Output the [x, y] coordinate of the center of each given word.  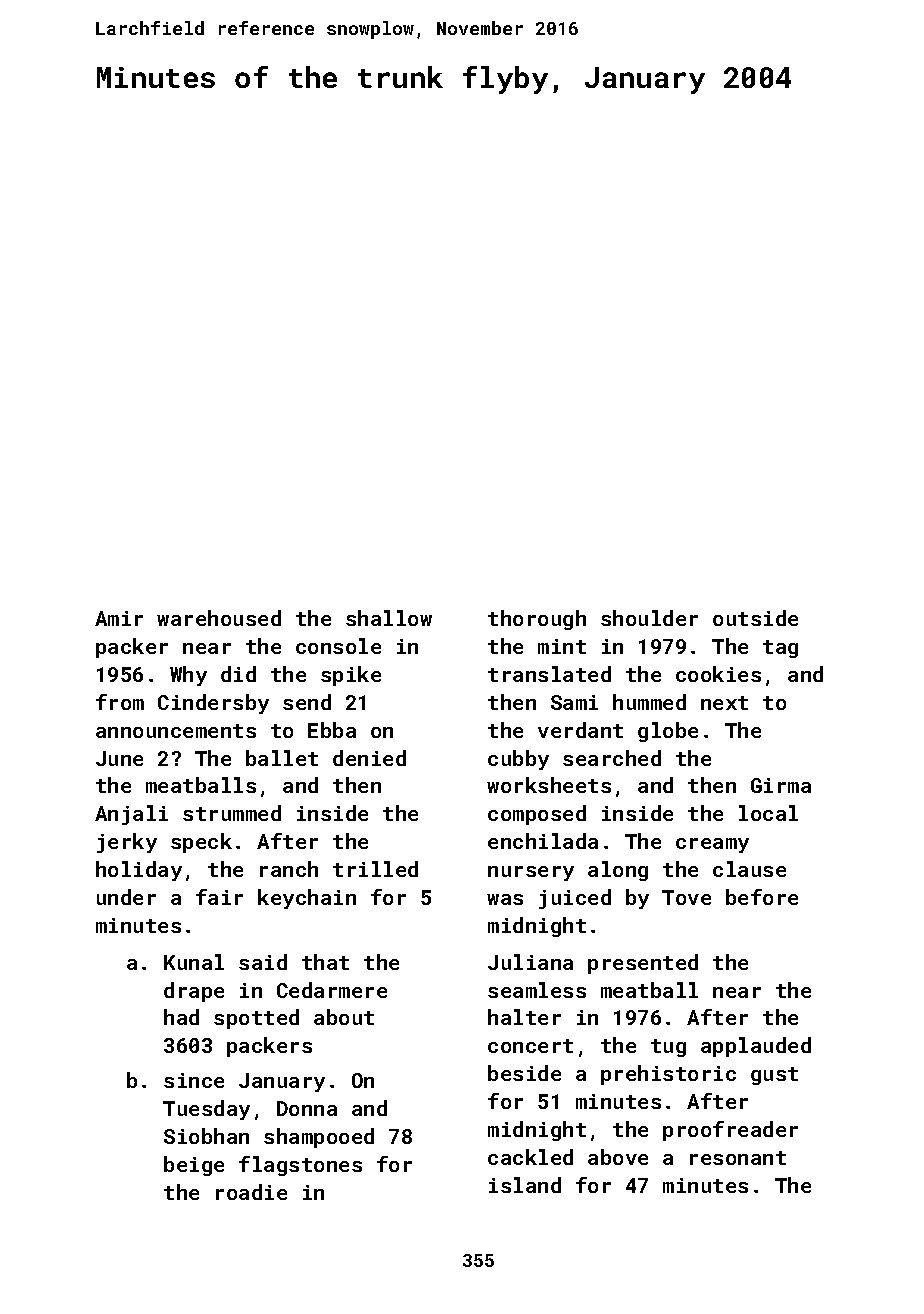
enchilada [543, 841]
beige [194, 1166]
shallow [389, 618]
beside [524, 1073]
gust [774, 1076]
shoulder [649, 618]
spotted [256, 1019]
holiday [139, 871]
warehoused [219, 618]
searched [612, 758]
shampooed [319, 1138]
